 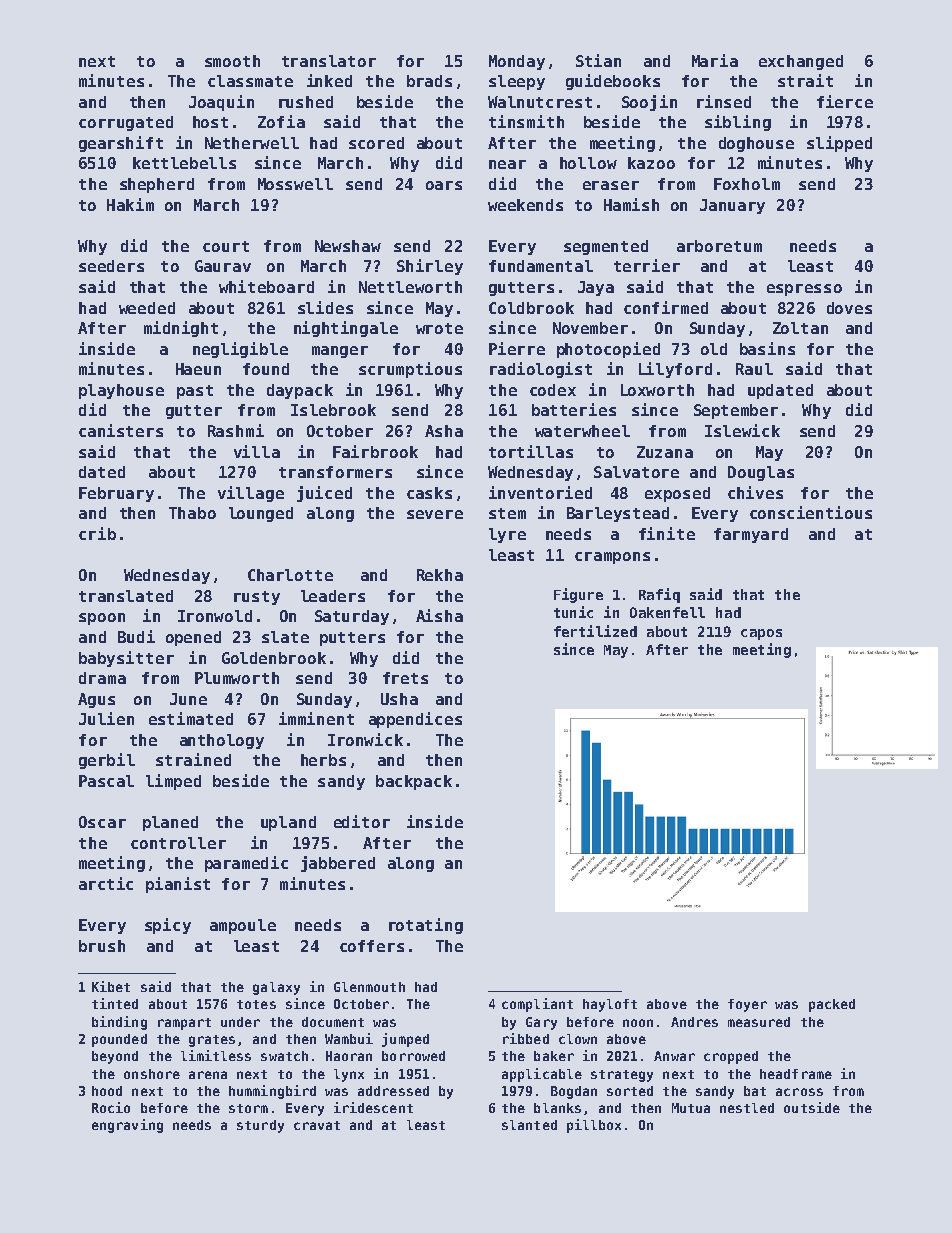 What do you see at coordinates (121, 144) in the screenshot?
I see `gearshift` at bounding box center [121, 144].
